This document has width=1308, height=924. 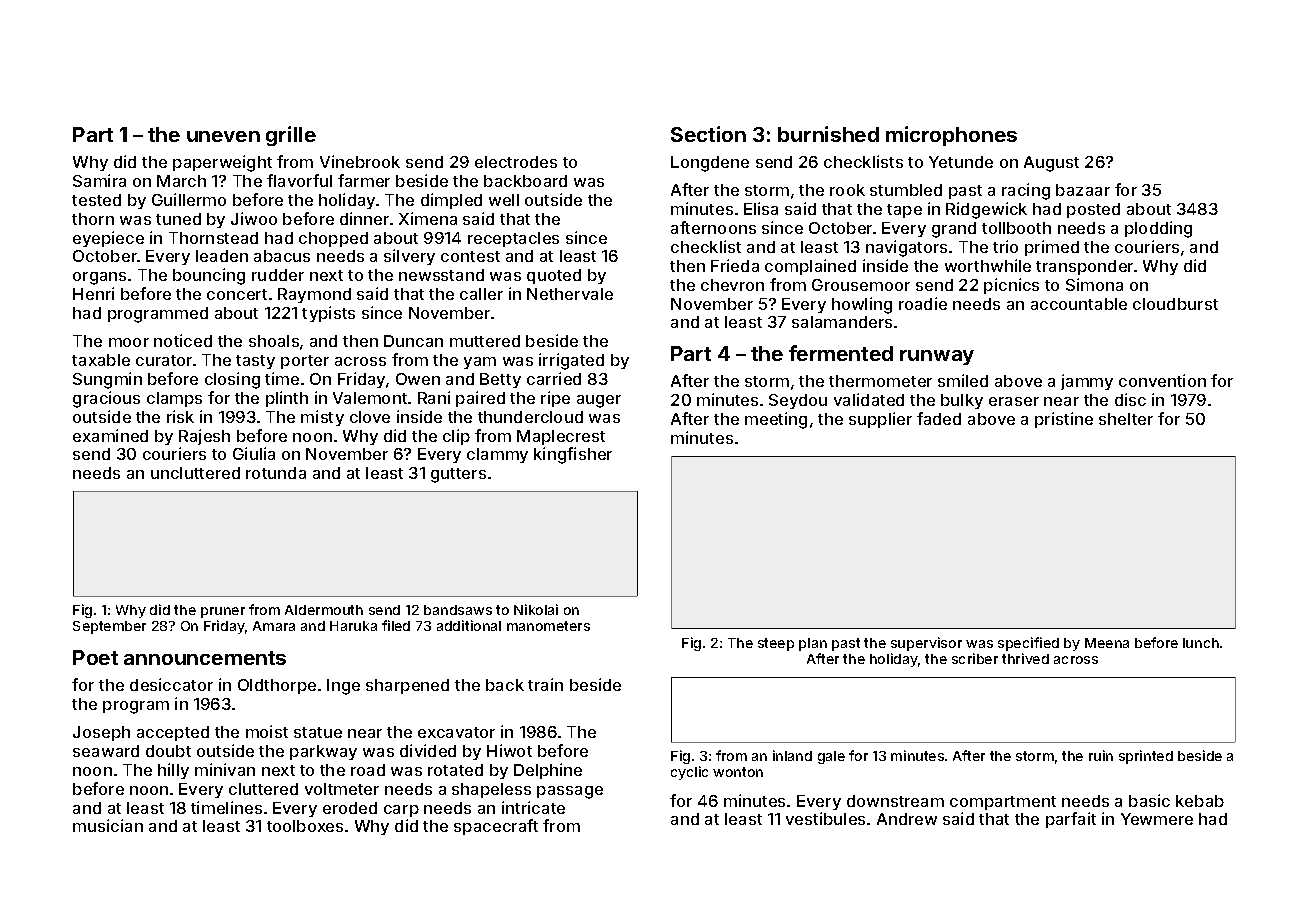 I want to click on auger, so click(x=599, y=401).
